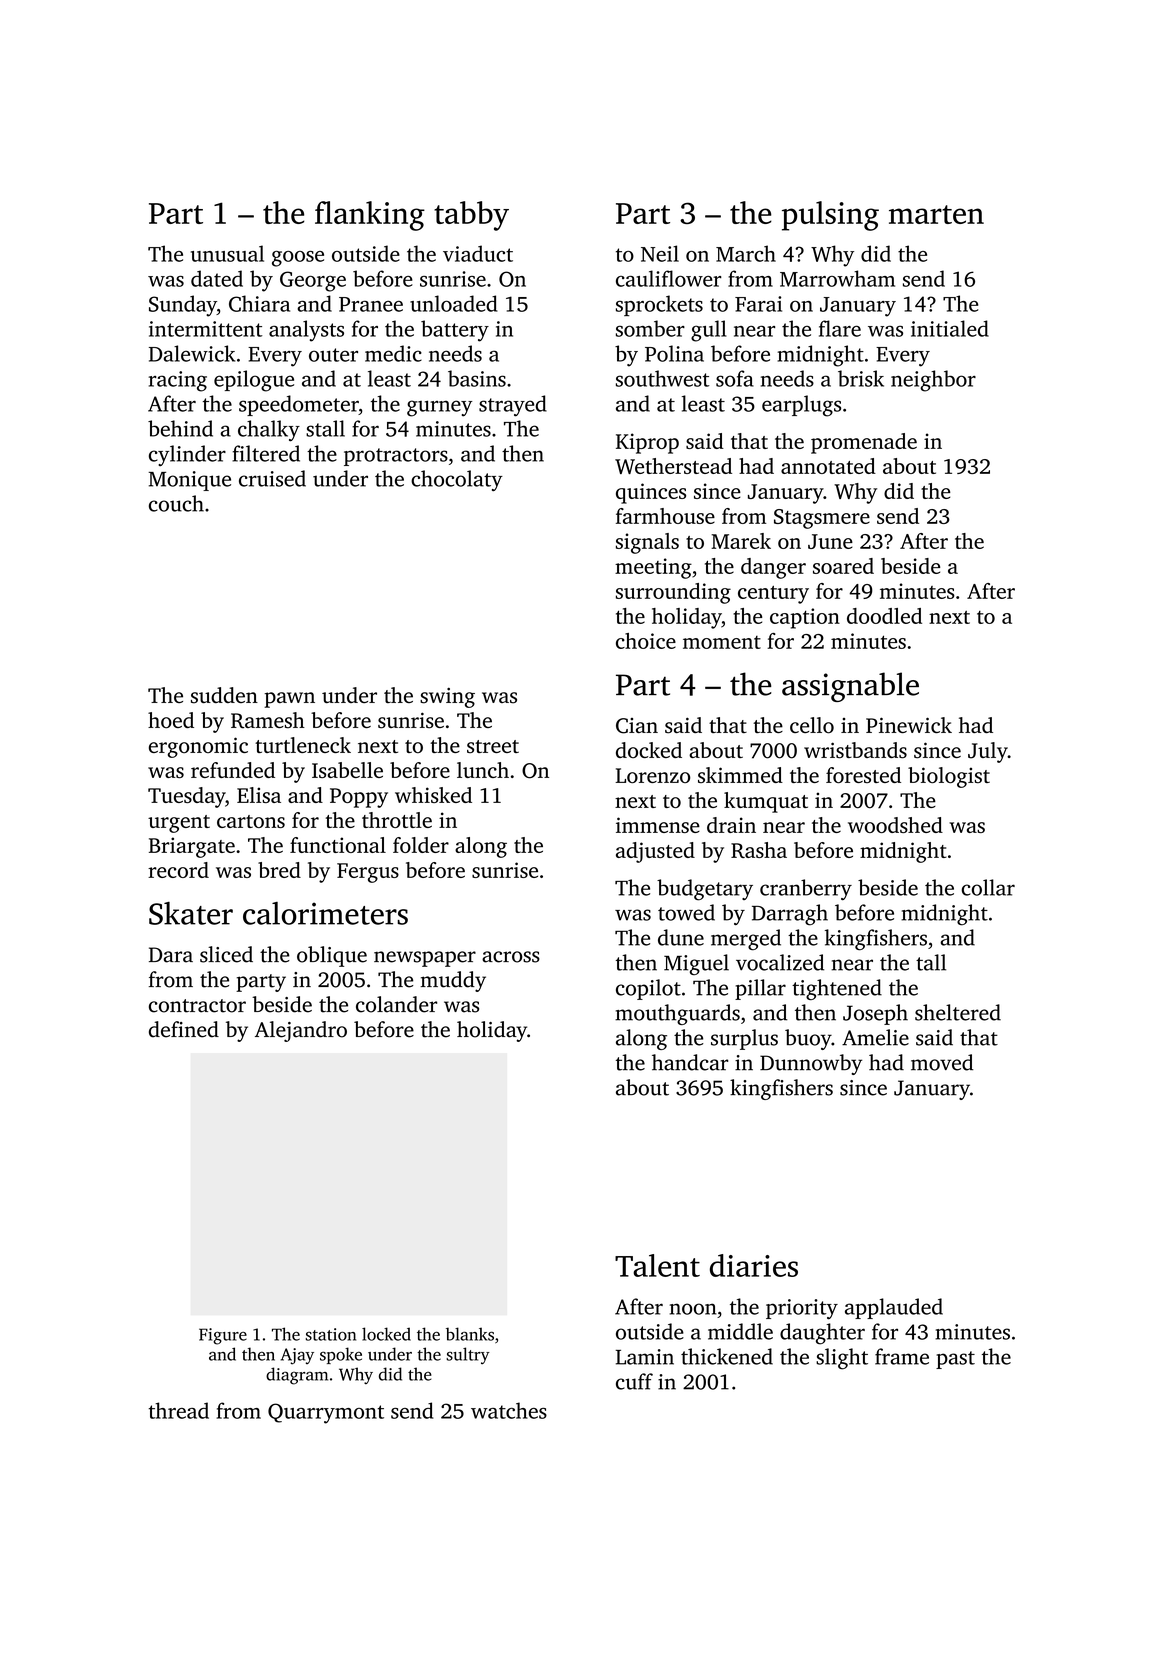 The height and width of the screenshot is (1654, 1165). Describe the element at coordinates (864, 443) in the screenshot. I see `promenade` at that location.
